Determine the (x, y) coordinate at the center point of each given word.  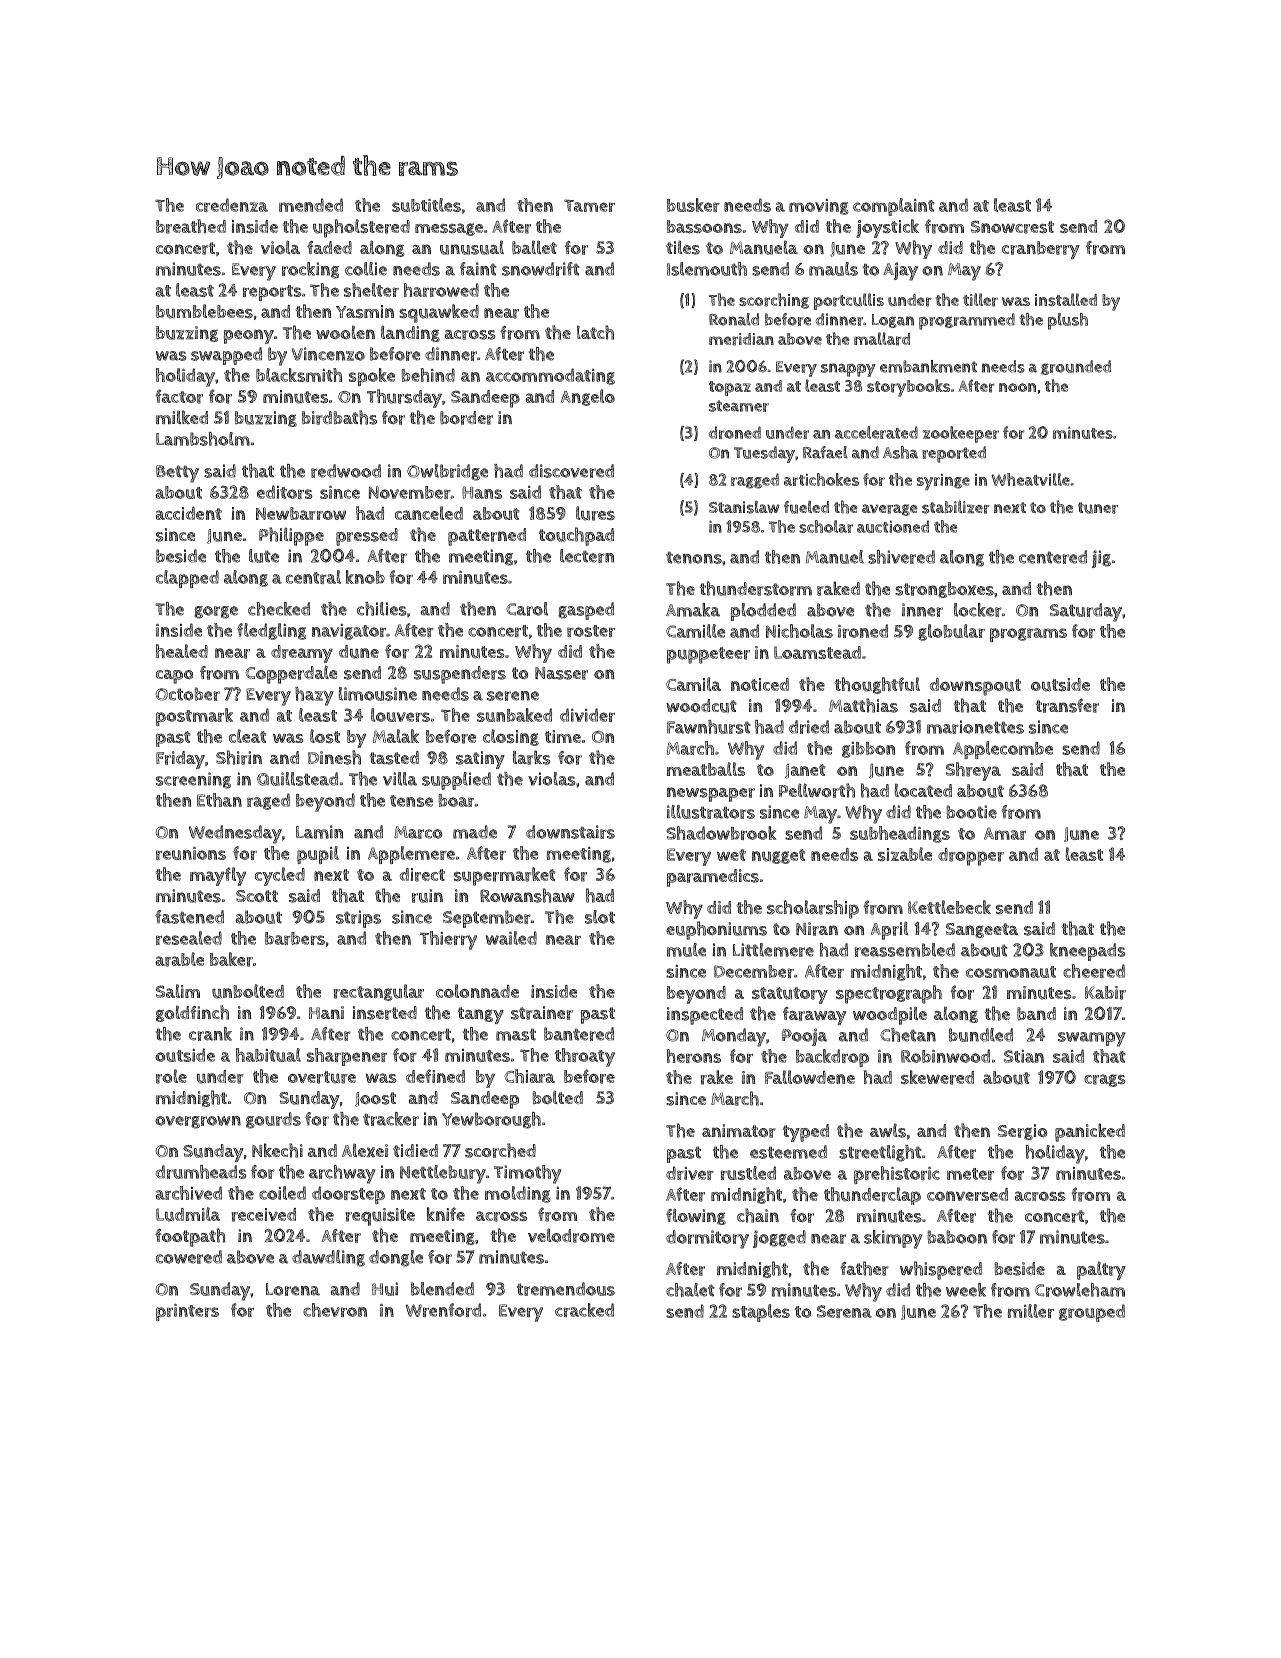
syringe (943, 482)
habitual (268, 1055)
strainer (542, 1013)
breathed (191, 226)
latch (595, 332)
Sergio (1022, 1132)
